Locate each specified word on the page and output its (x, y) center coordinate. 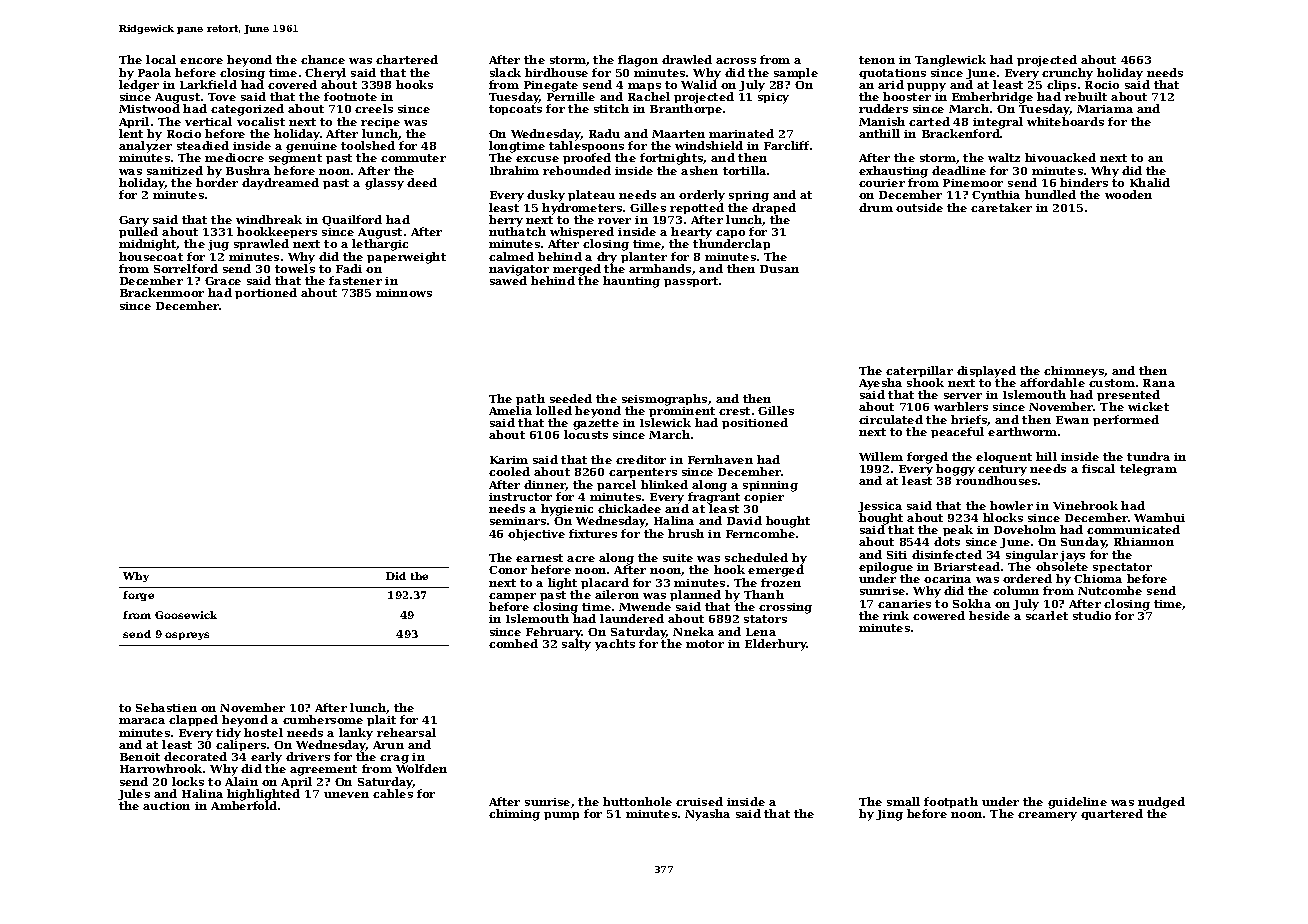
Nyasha (707, 815)
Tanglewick (950, 61)
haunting (631, 282)
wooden (1128, 194)
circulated (891, 419)
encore (201, 61)
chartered (407, 59)
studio (1092, 615)
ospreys (187, 636)
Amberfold (244, 806)
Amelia (510, 410)
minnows (404, 293)
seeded (571, 398)
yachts (615, 645)
